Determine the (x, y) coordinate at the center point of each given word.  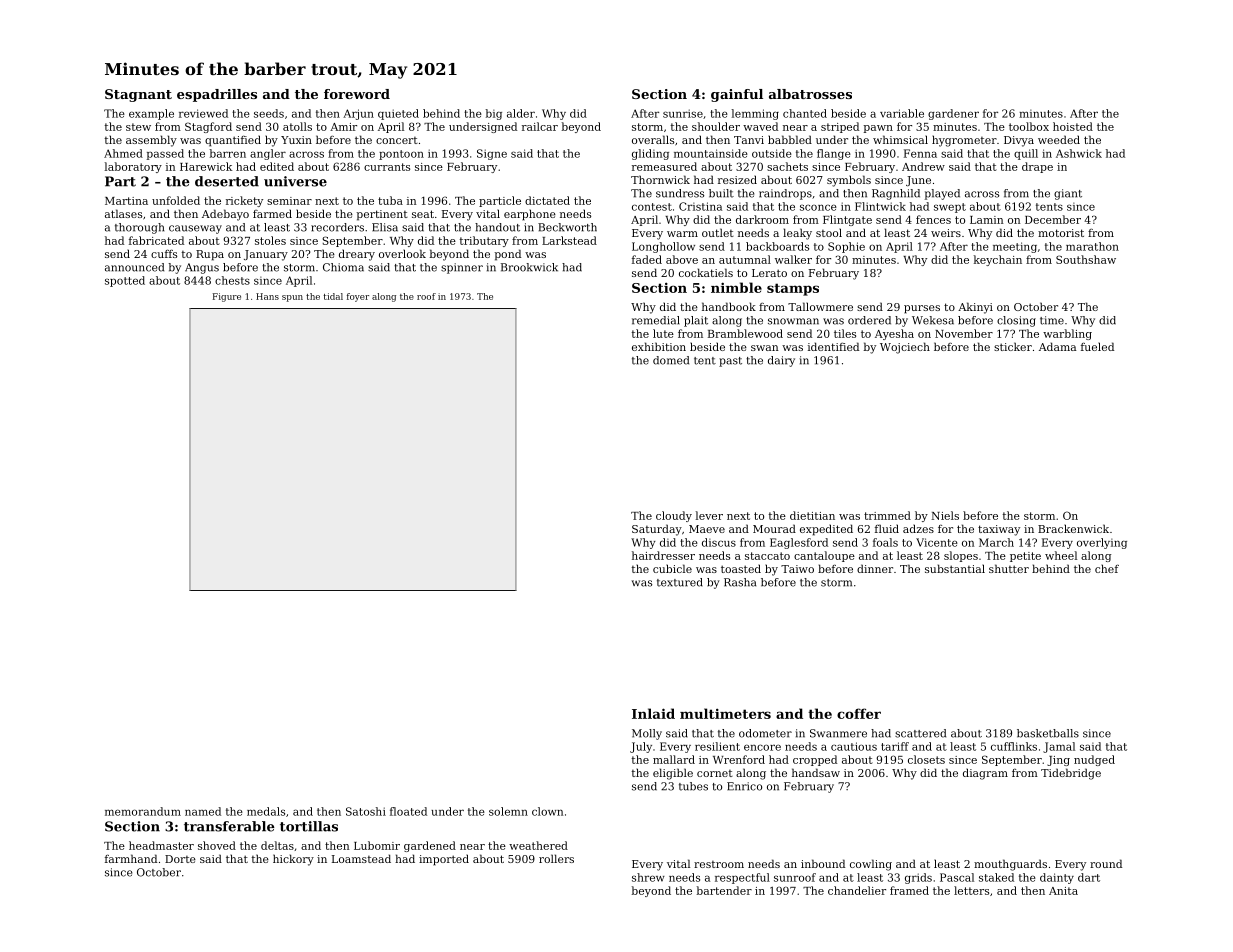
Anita (1063, 891)
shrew (648, 877)
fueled (1097, 346)
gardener (953, 114)
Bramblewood (745, 333)
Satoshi (366, 811)
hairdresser (663, 555)
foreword (357, 94)
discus (719, 542)
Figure (227, 297)
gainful (737, 95)
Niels (945, 515)
